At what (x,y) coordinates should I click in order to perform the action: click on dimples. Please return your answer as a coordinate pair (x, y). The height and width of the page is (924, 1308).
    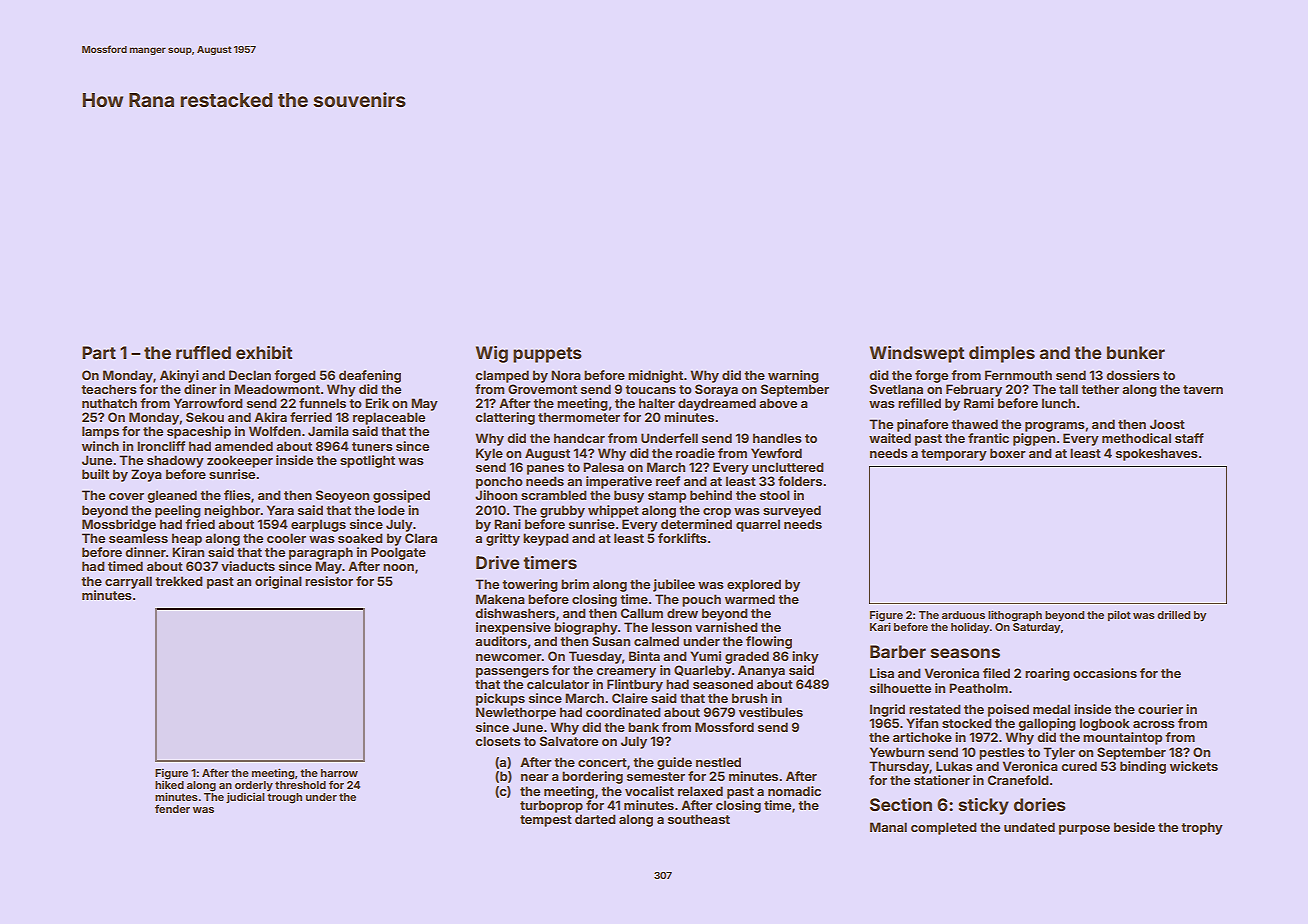
    Looking at the image, I should click on (1002, 354).
